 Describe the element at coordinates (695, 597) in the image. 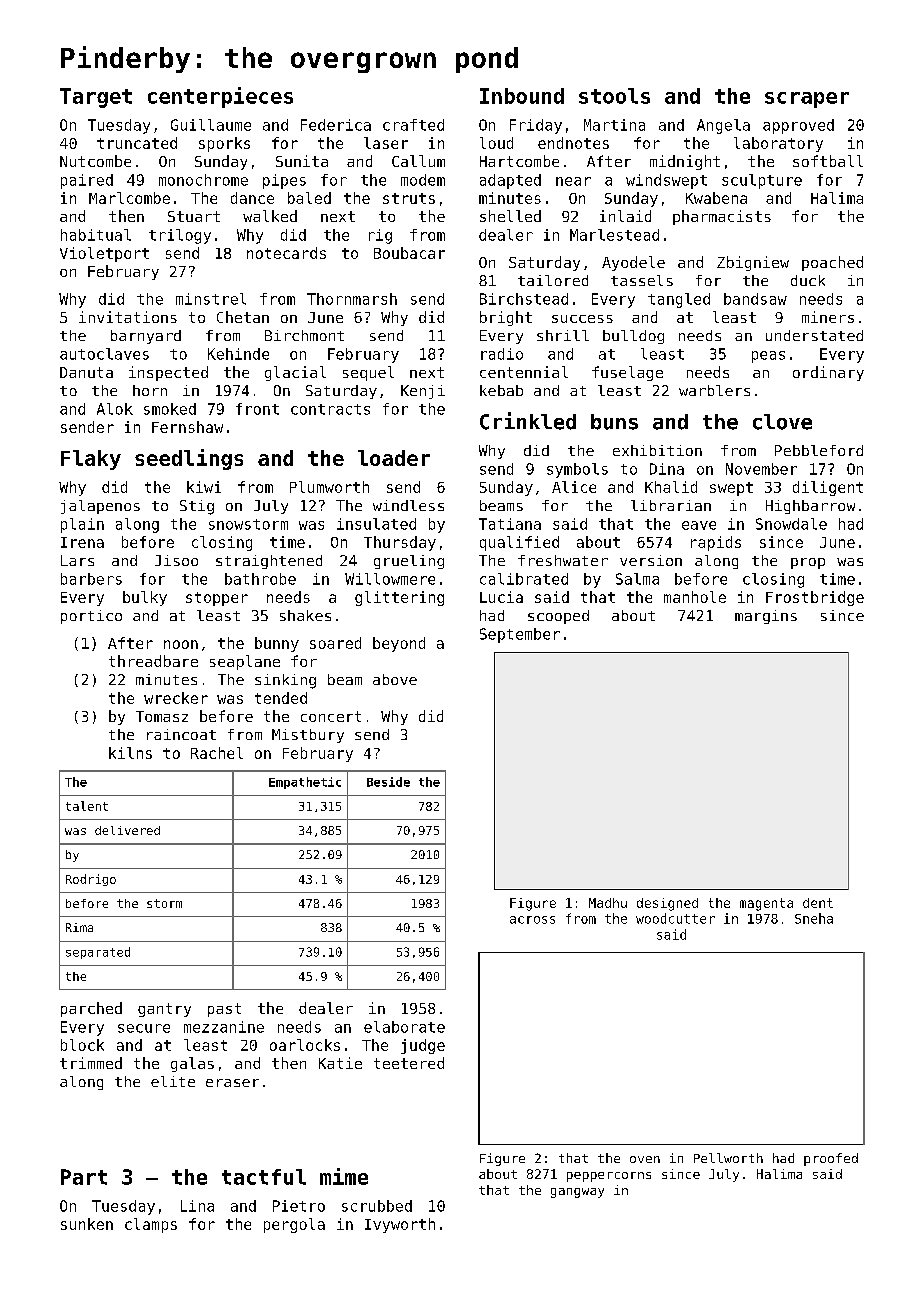

I see `manhole` at that location.
